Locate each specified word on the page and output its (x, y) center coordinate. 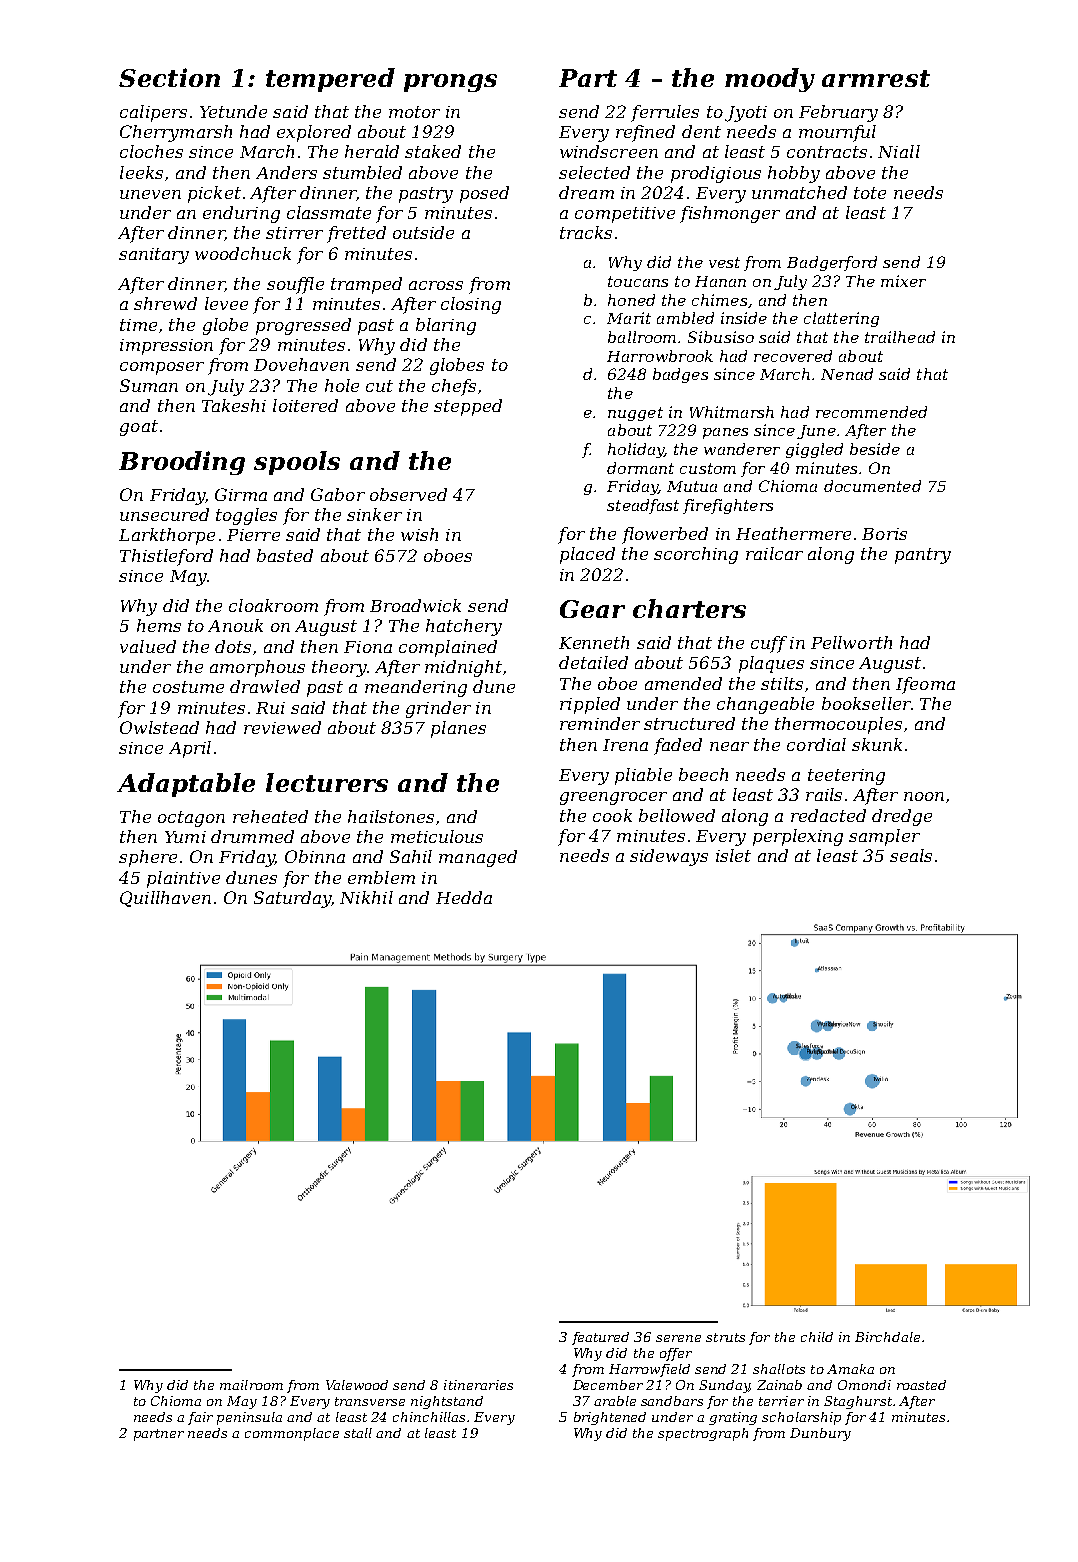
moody (770, 80)
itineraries (478, 1385)
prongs (450, 83)
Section (169, 77)
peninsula (249, 1418)
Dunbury (820, 1434)
